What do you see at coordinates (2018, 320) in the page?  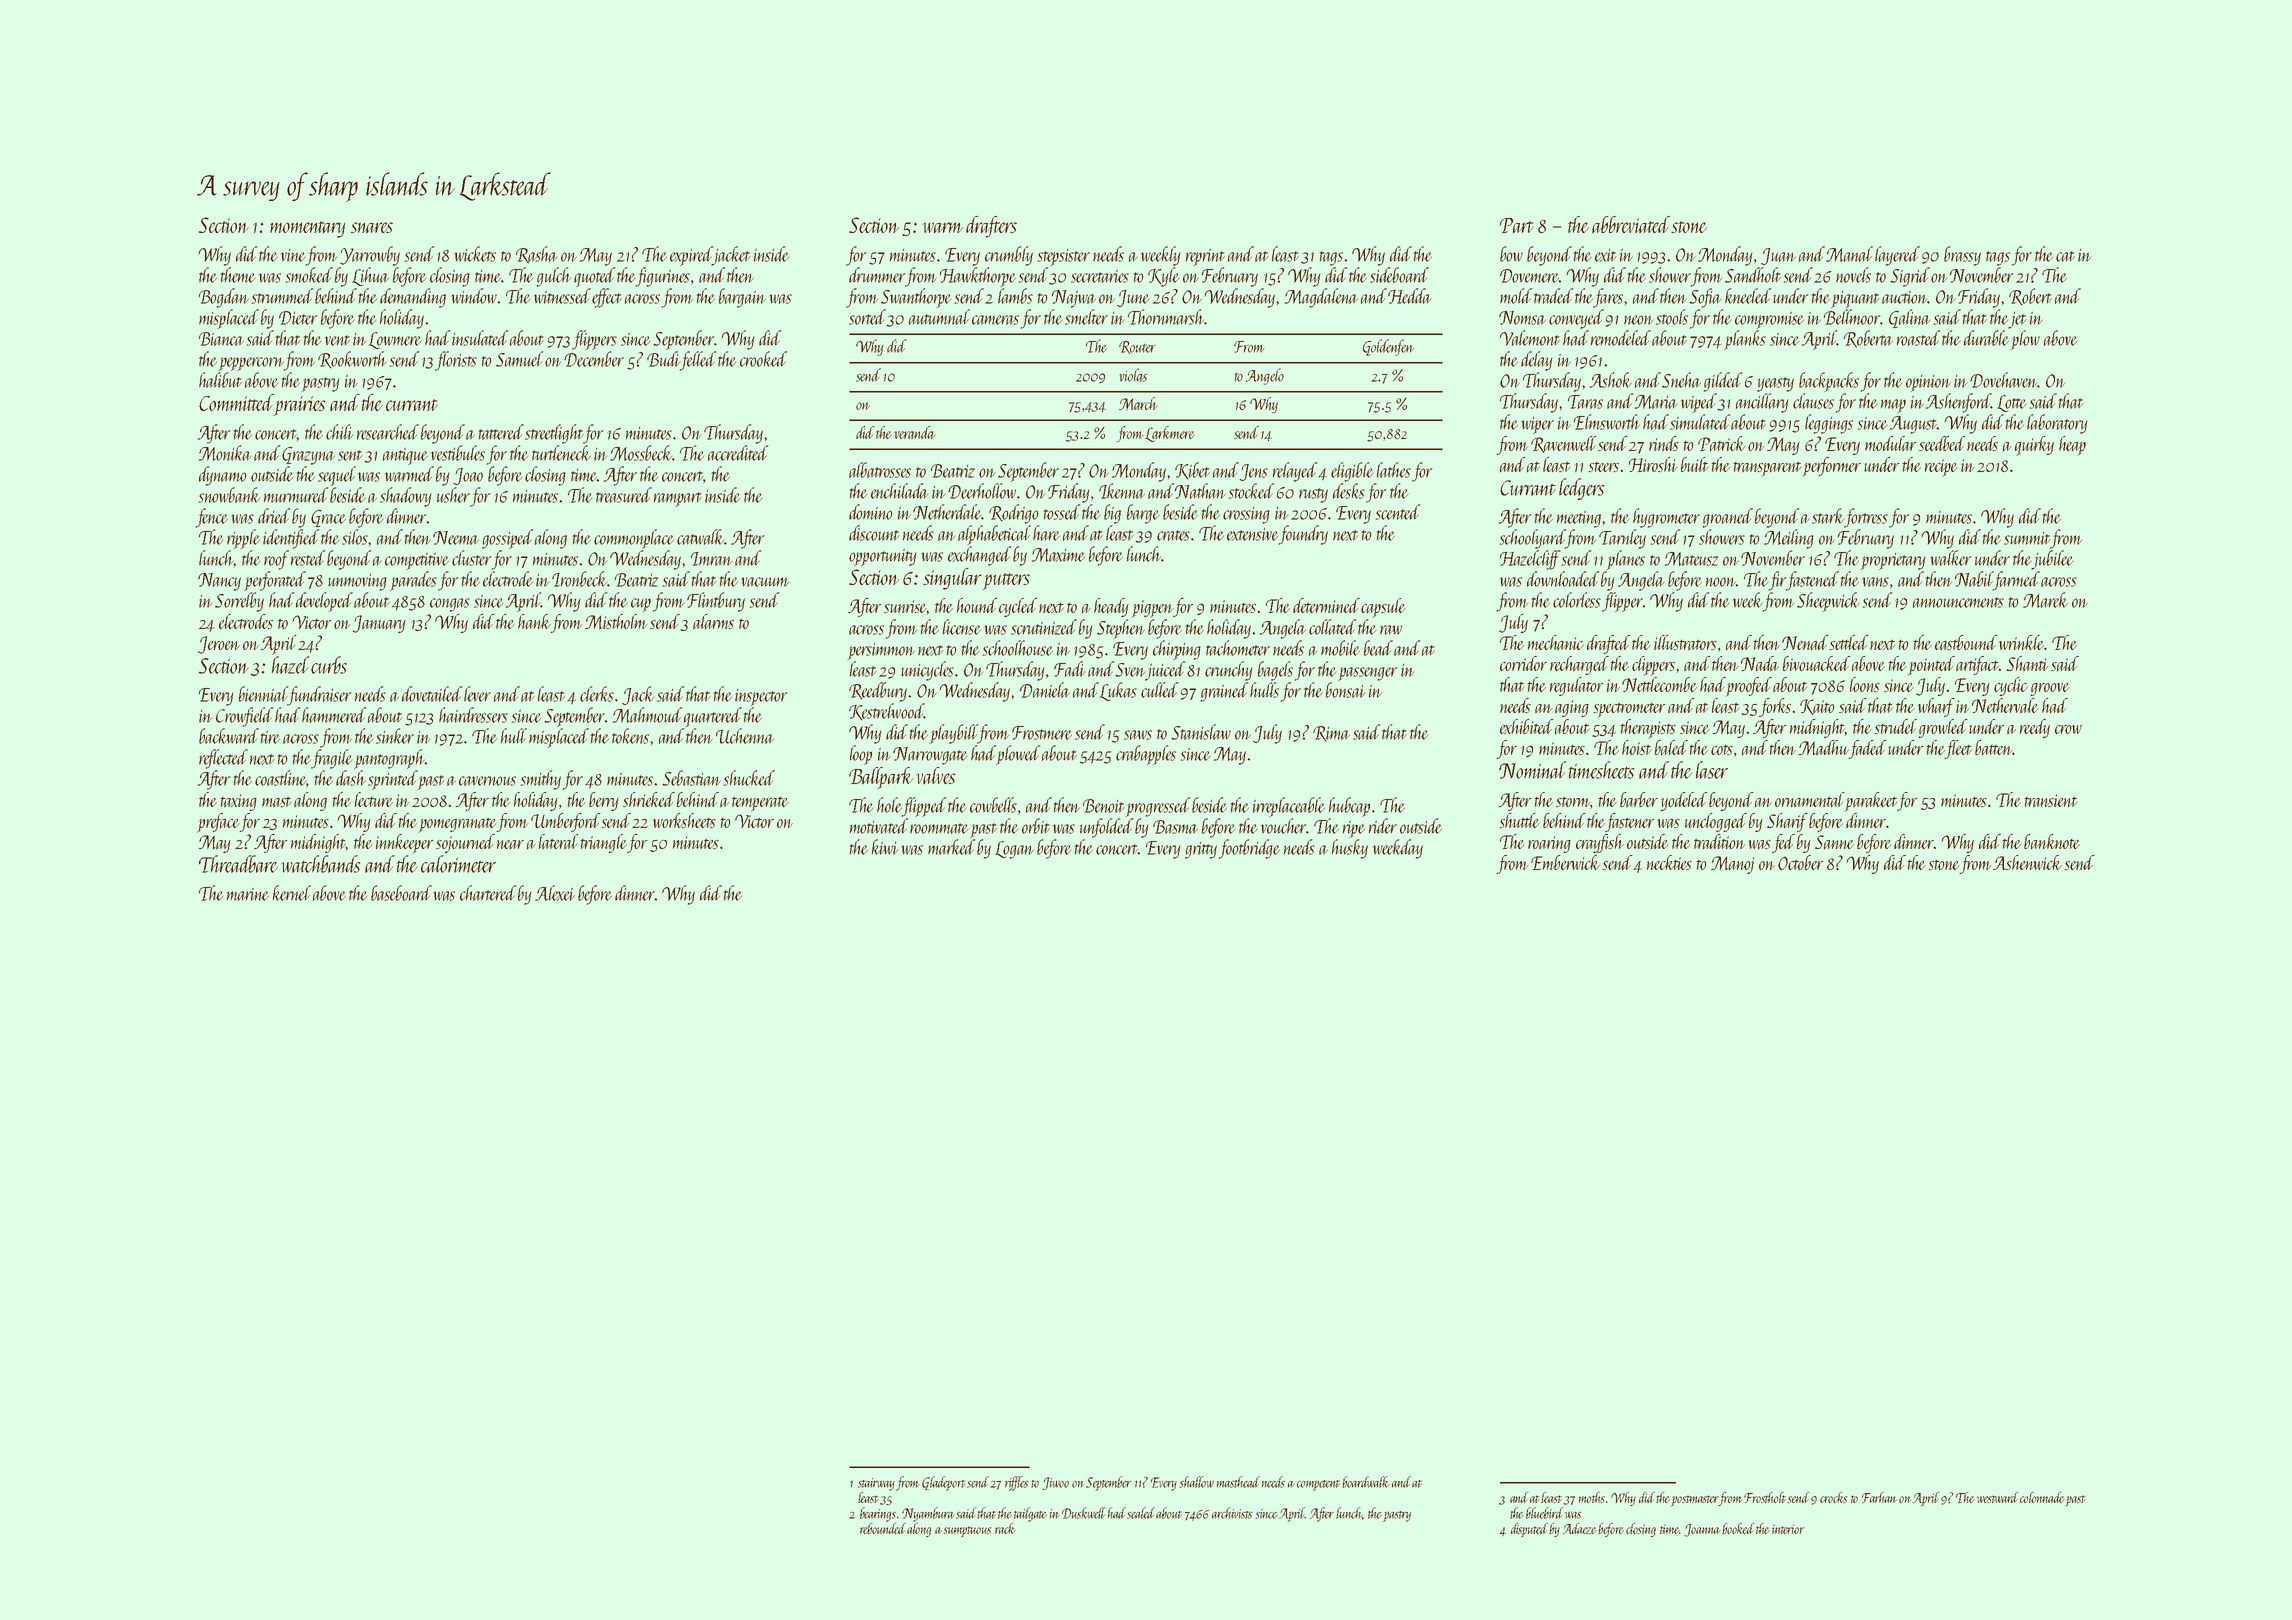 I see `jet` at bounding box center [2018, 320].
